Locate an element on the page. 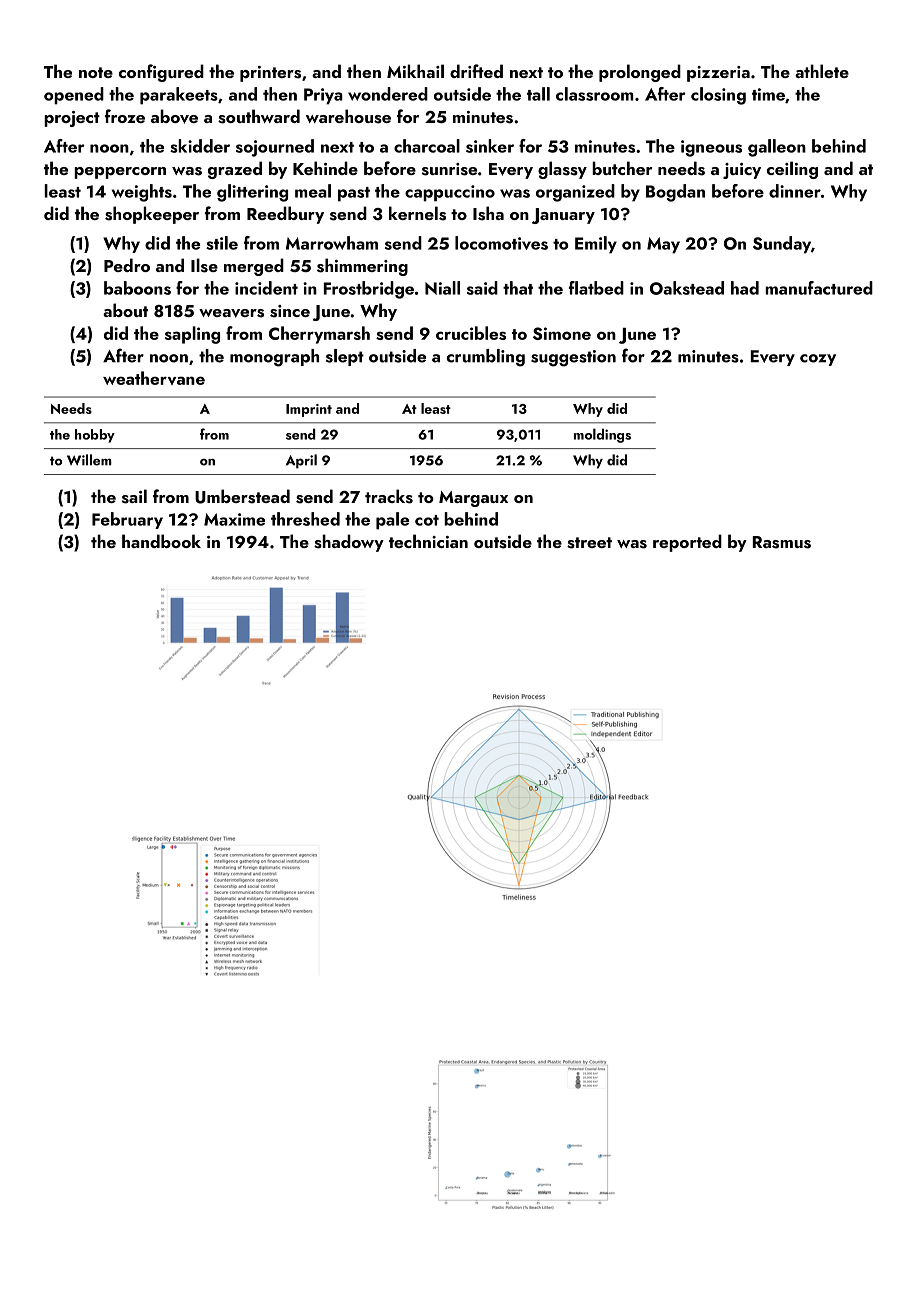  Rasmus is located at coordinates (782, 542).
